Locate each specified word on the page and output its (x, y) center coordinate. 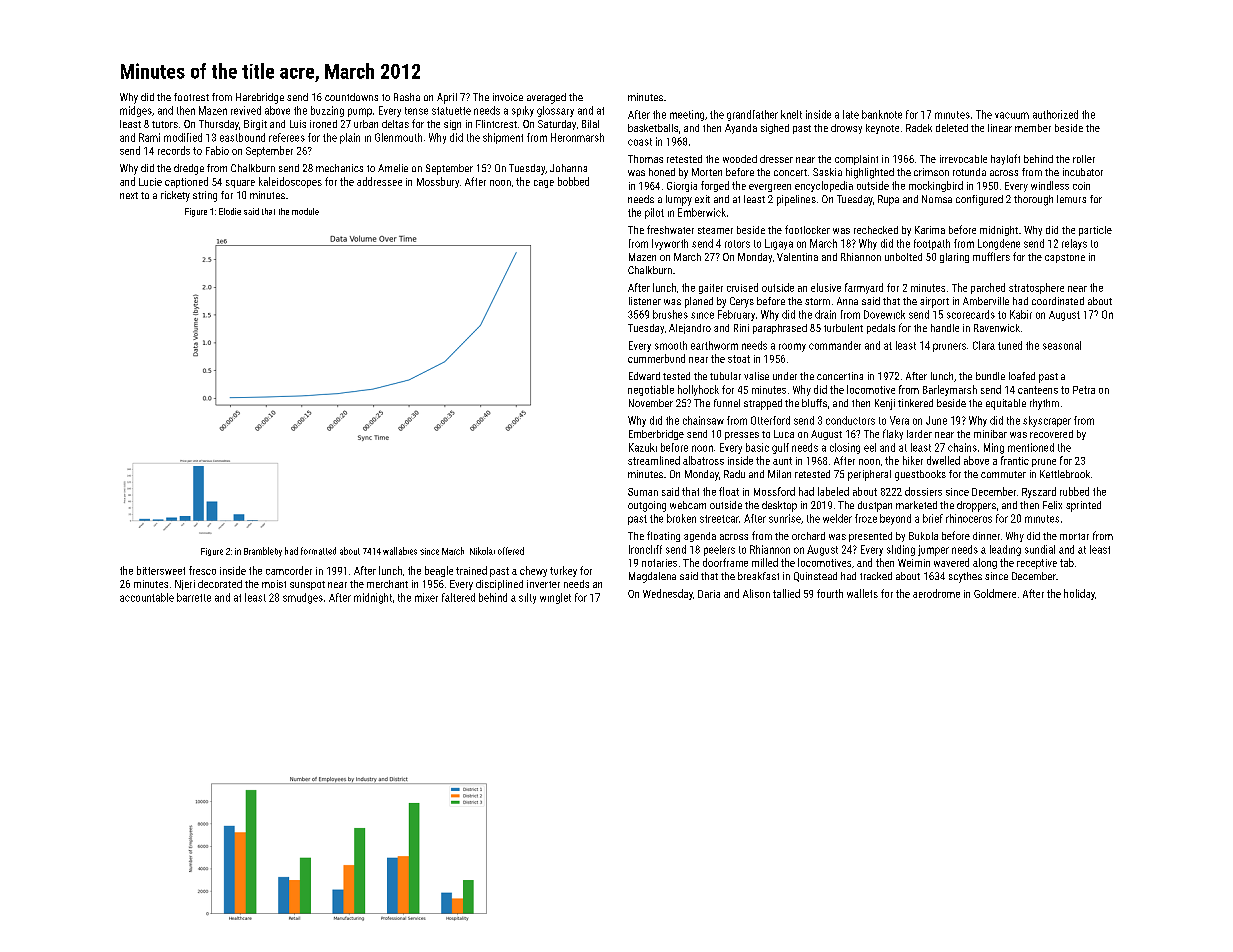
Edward (644, 376)
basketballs (653, 128)
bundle (990, 376)
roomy (792, 347)
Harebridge (260, 98)
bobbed (573, 181)
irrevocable (963, 159)
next (129, 195)
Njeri (185, 585)
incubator (1083, 172)
